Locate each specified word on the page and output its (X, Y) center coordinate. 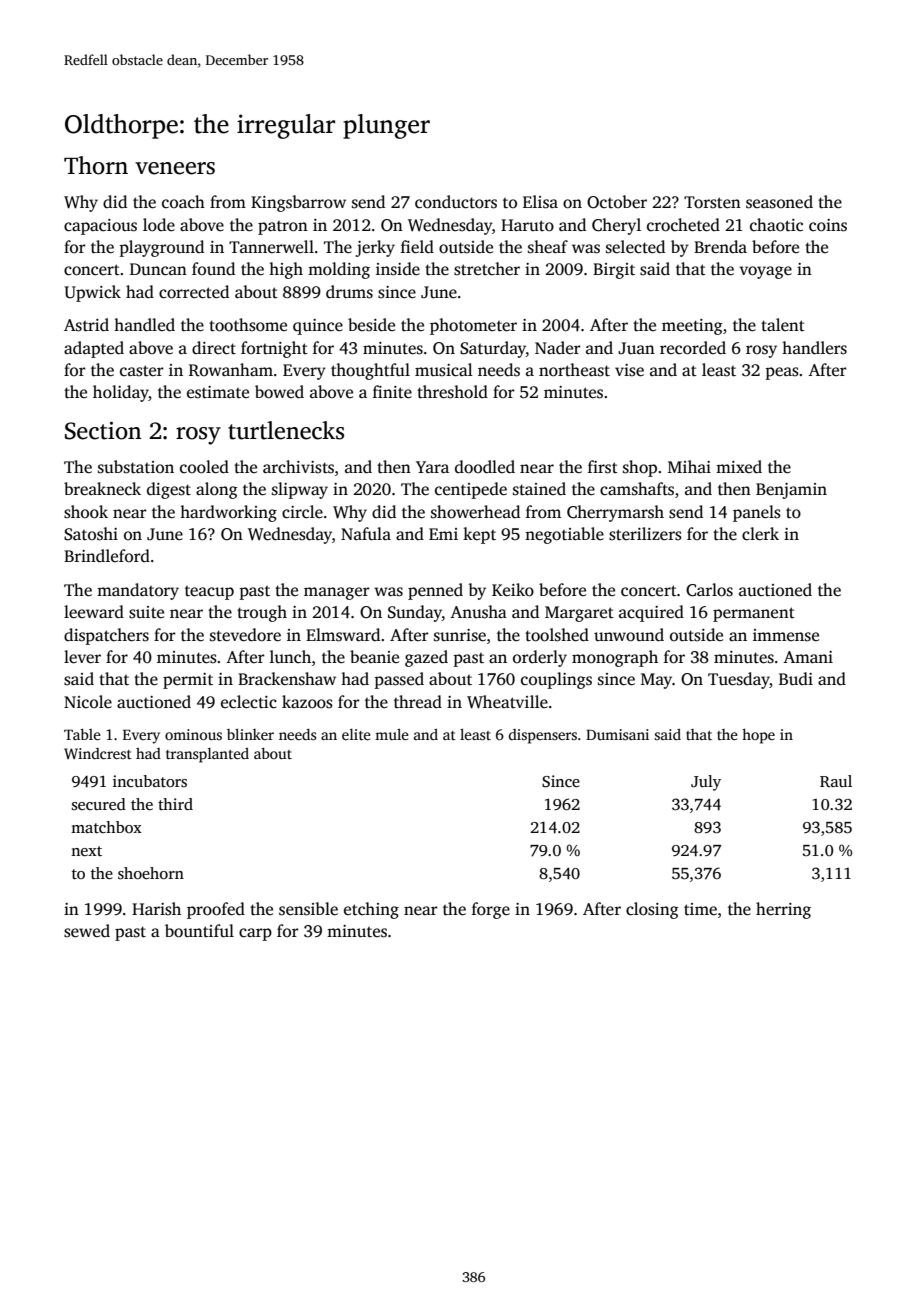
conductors (456, 202)
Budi (796, 678)
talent (783, 325)
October (617, 202)
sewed (87, 931)
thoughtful (370, 371)
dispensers (543, 736)
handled (144, 325)
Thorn (96, 165)
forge (491, 910)
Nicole (88, 702)
